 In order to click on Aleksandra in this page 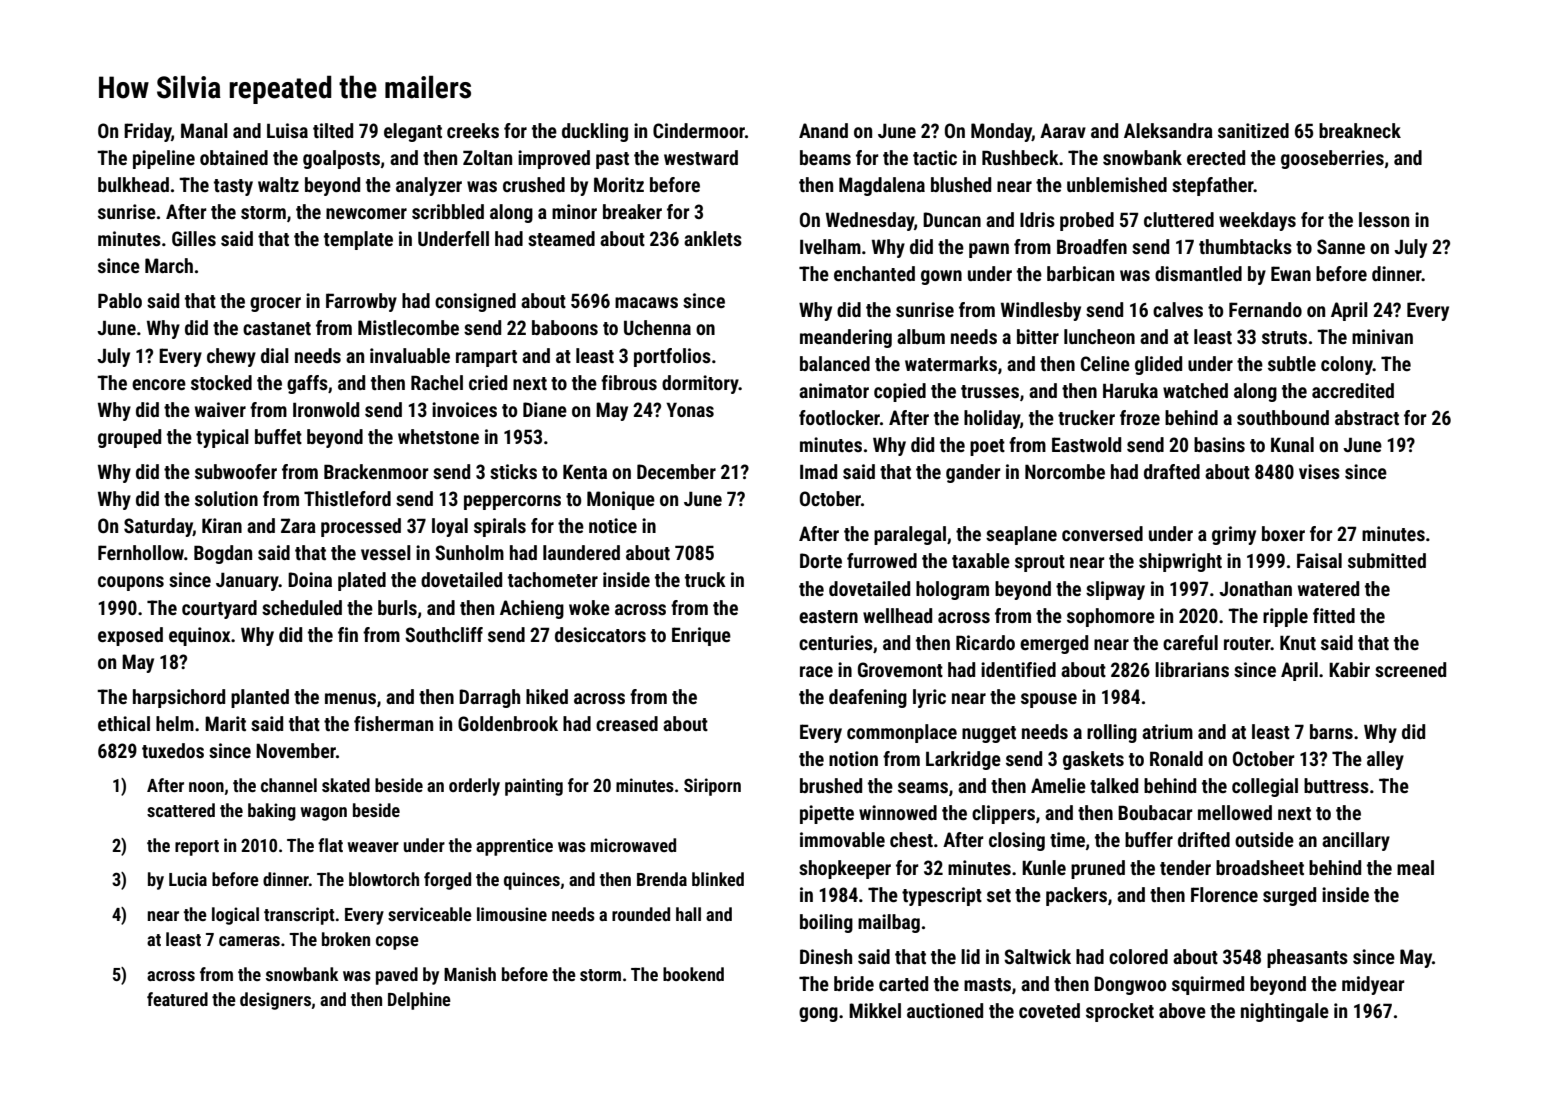, I will do `click(1168, 130)`.
